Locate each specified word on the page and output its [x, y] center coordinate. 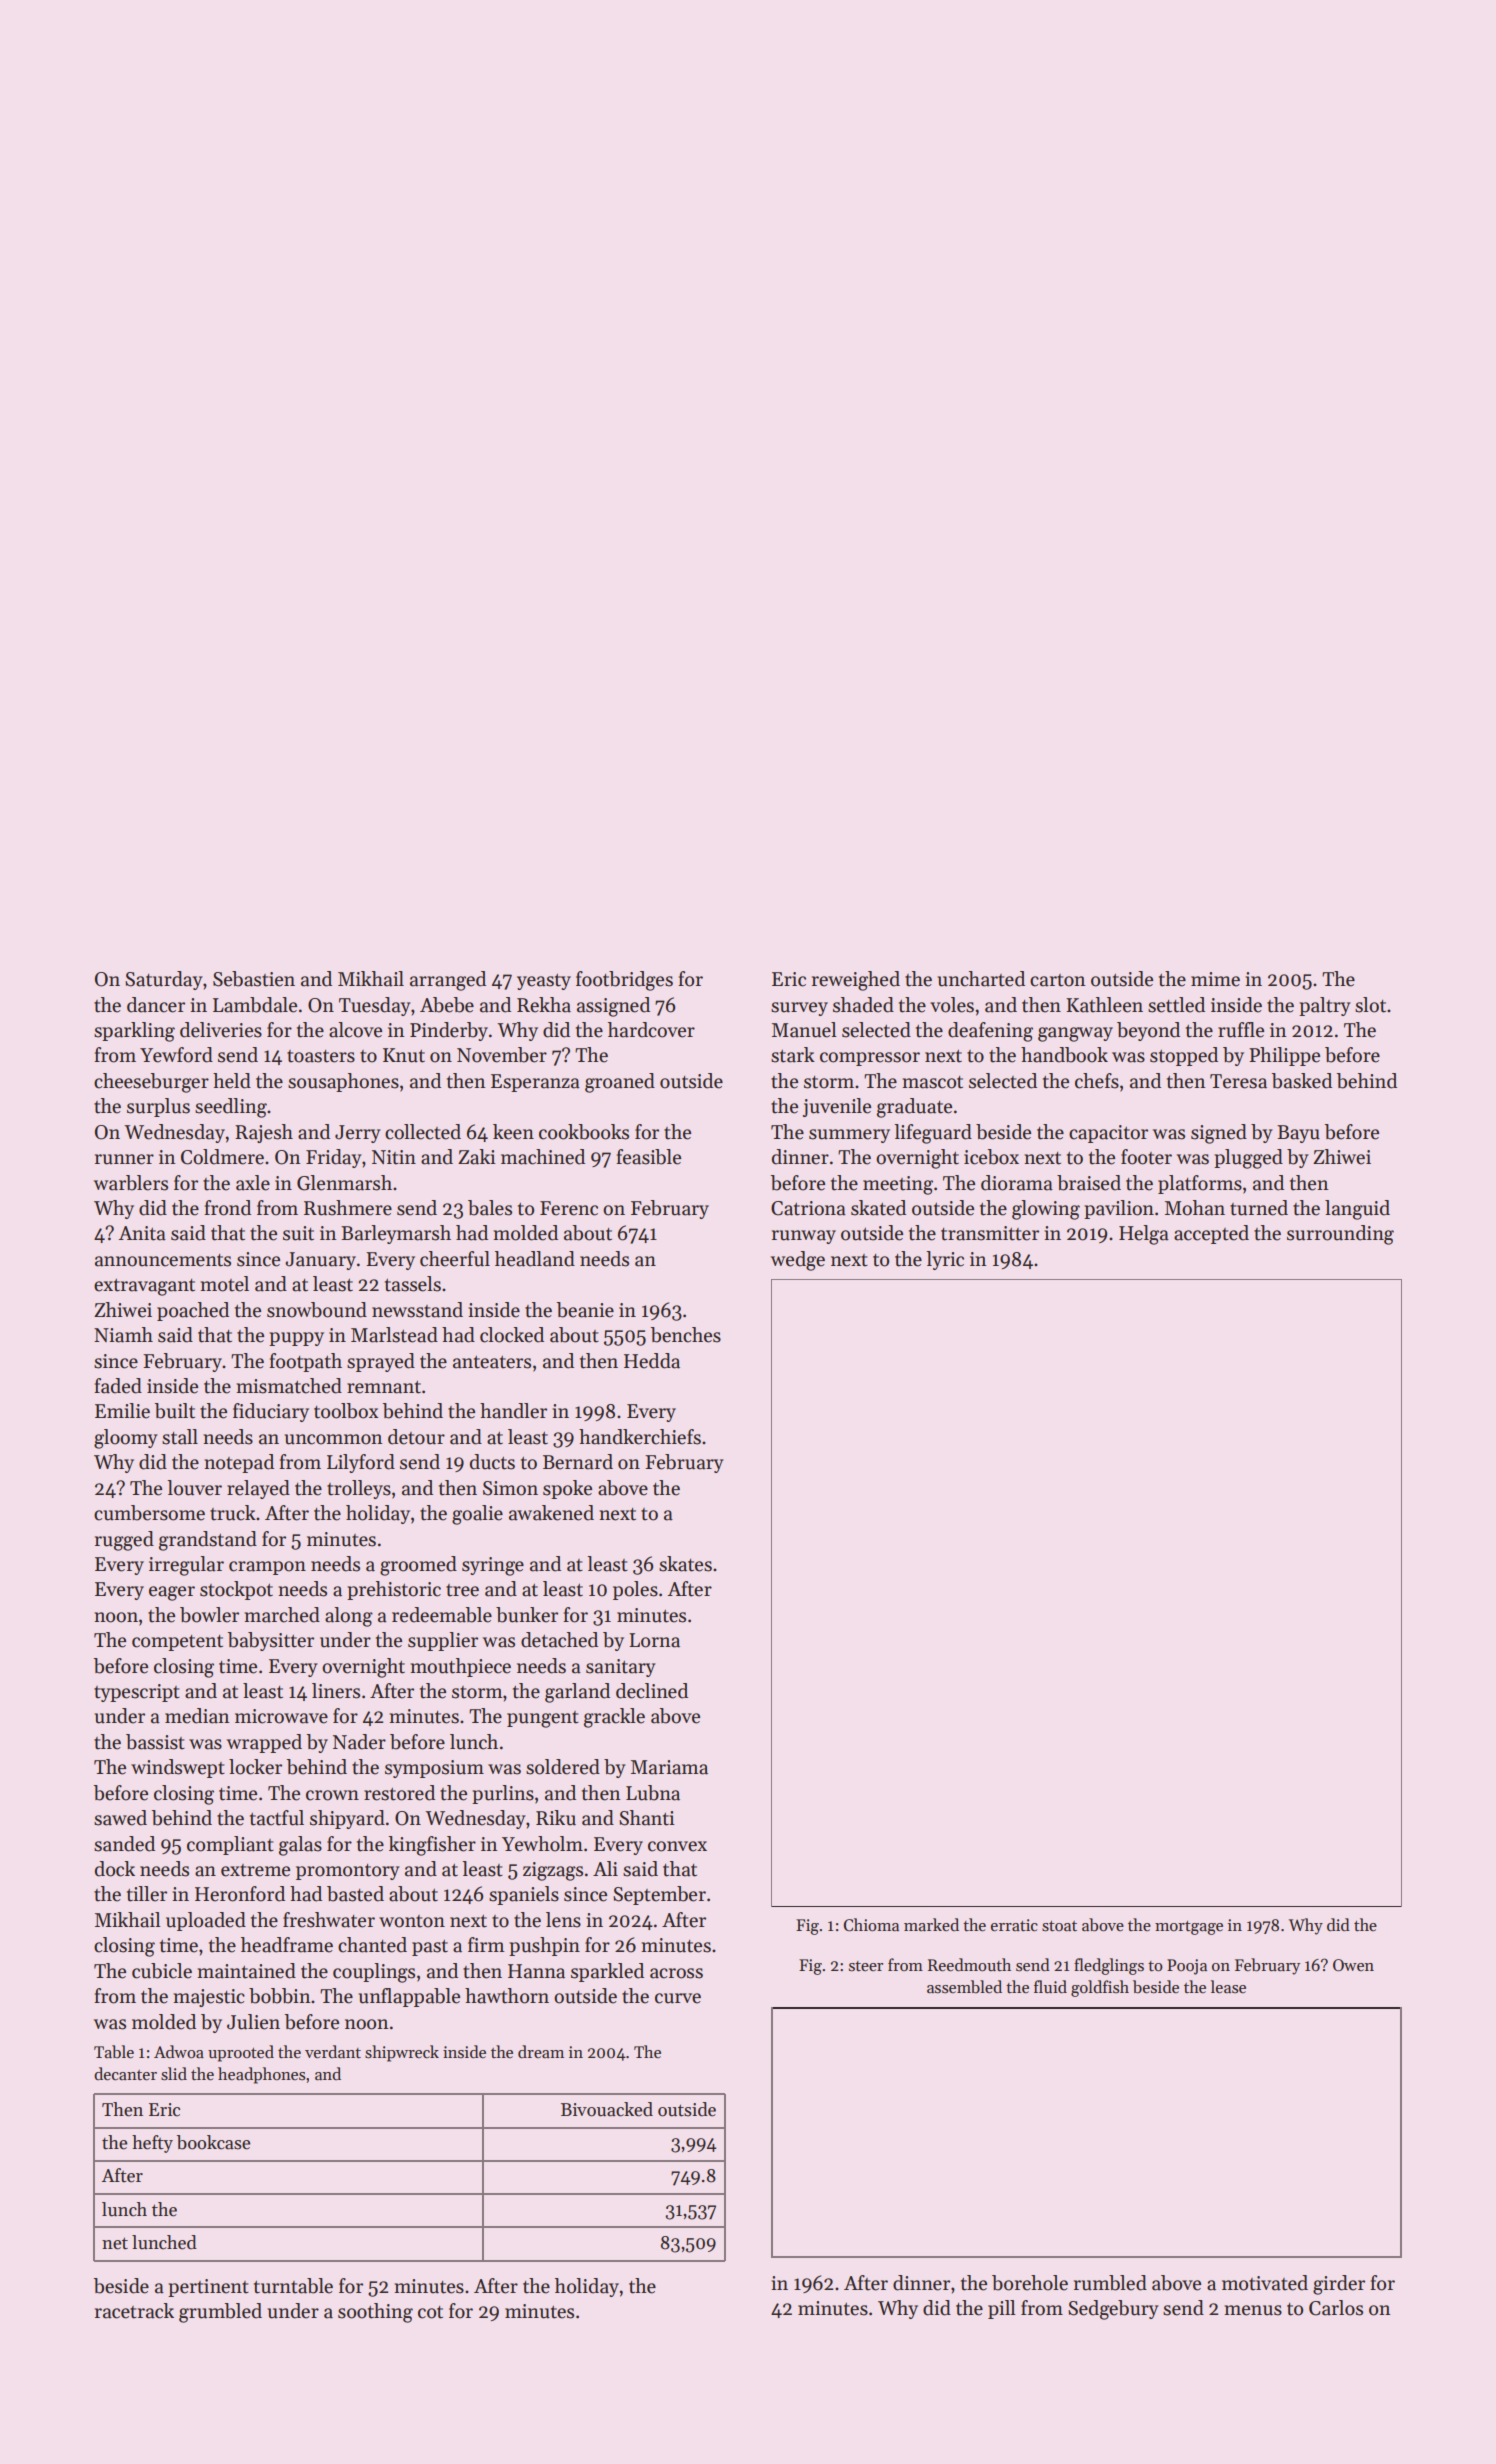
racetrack [134, 2311]
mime [1215, 979]
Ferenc [569, 1208]
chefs [1097, 1081]
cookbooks [584, 1132]
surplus [158, 1107]
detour [416, 1437]
